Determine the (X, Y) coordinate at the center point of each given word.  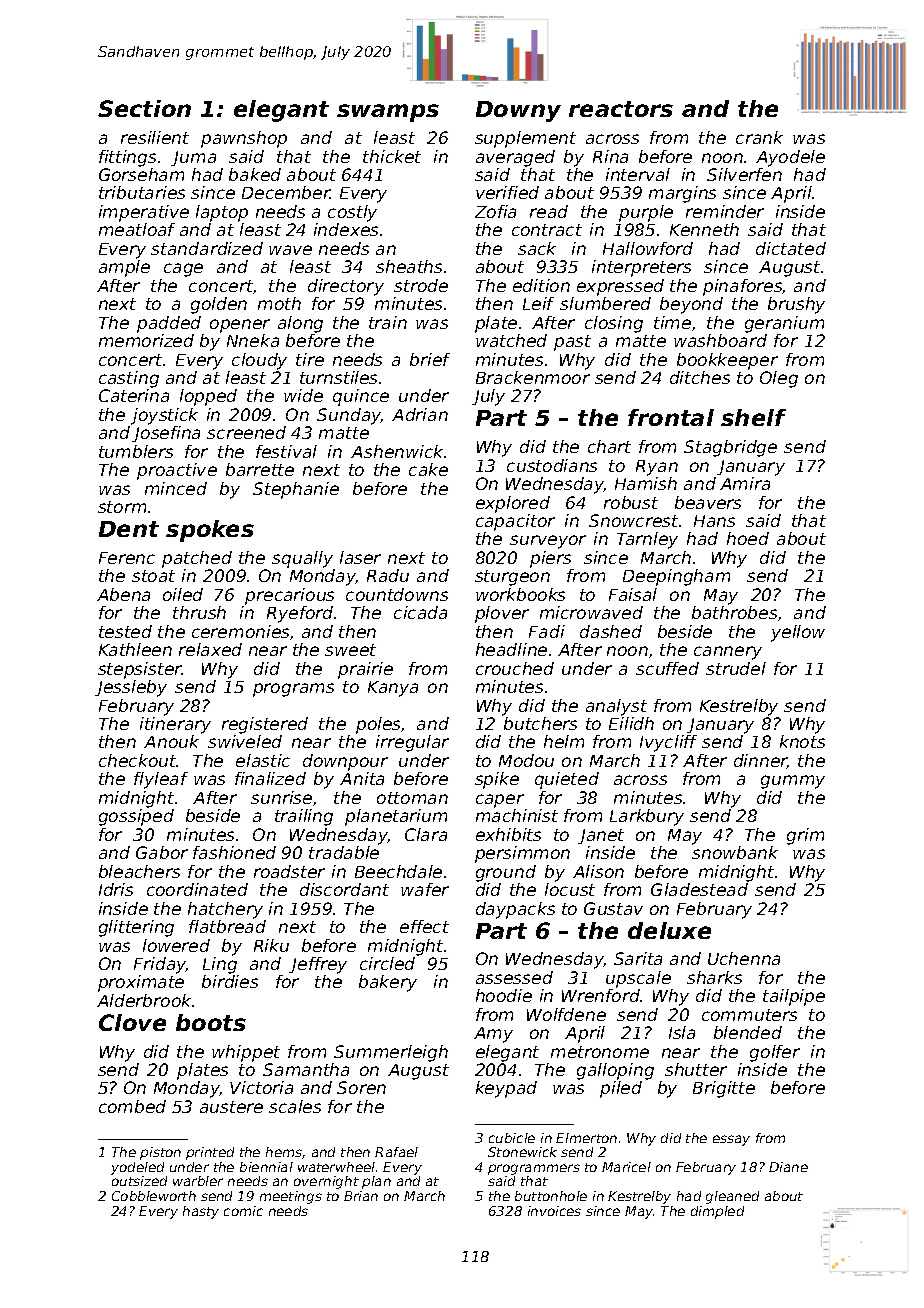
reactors (621, 109)
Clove (132, 1022)
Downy (518, 111)
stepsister (140, 670)
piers (550, 559)
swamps (388, 113)
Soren (361, 1087)
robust (631, 502)
